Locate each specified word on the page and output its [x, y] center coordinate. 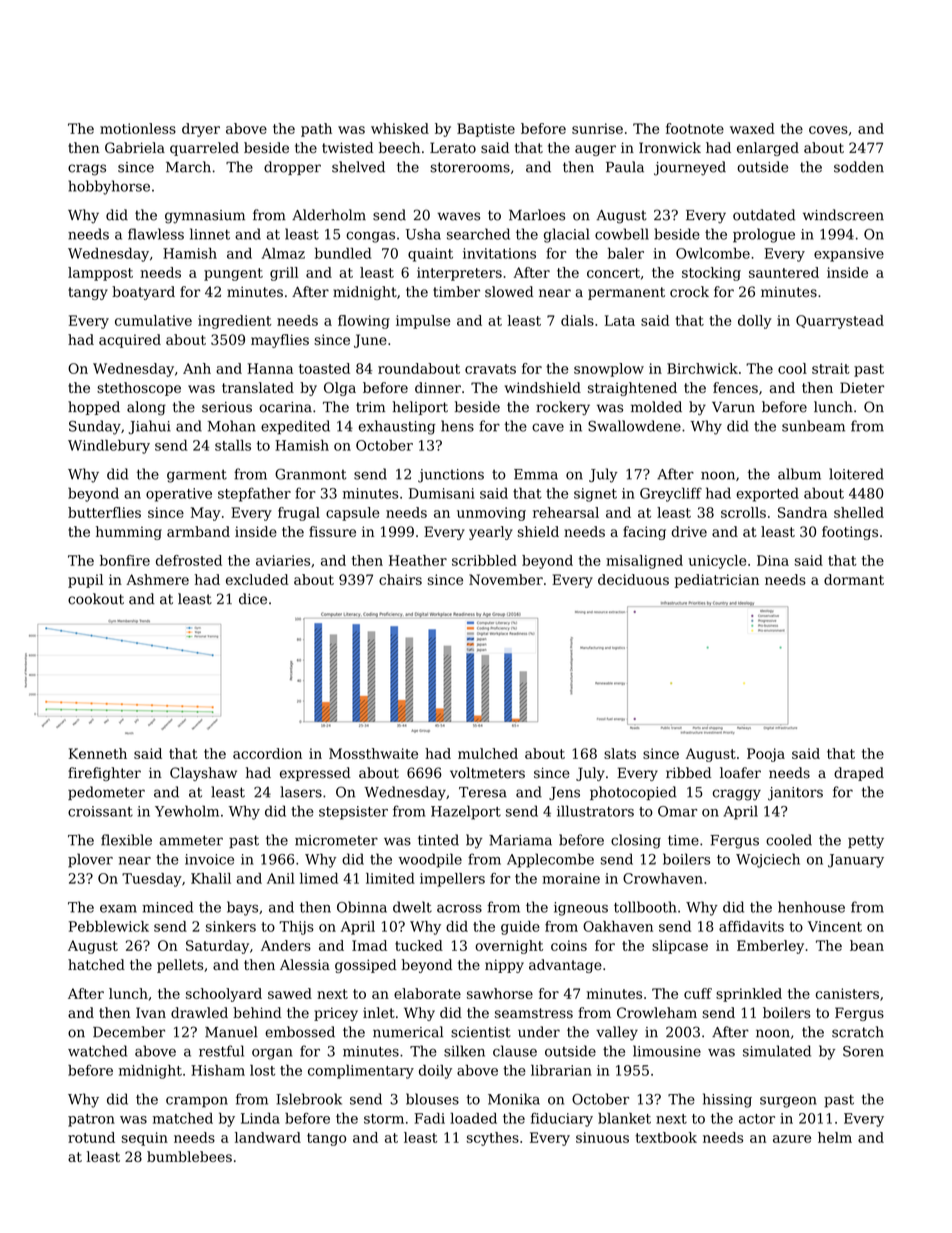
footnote [695, 128]
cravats [490, 369]
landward [268, 1137]
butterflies [104, 512]
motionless [138, 128]
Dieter [862, 387]
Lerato [453, 147]
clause [515, 1051]
